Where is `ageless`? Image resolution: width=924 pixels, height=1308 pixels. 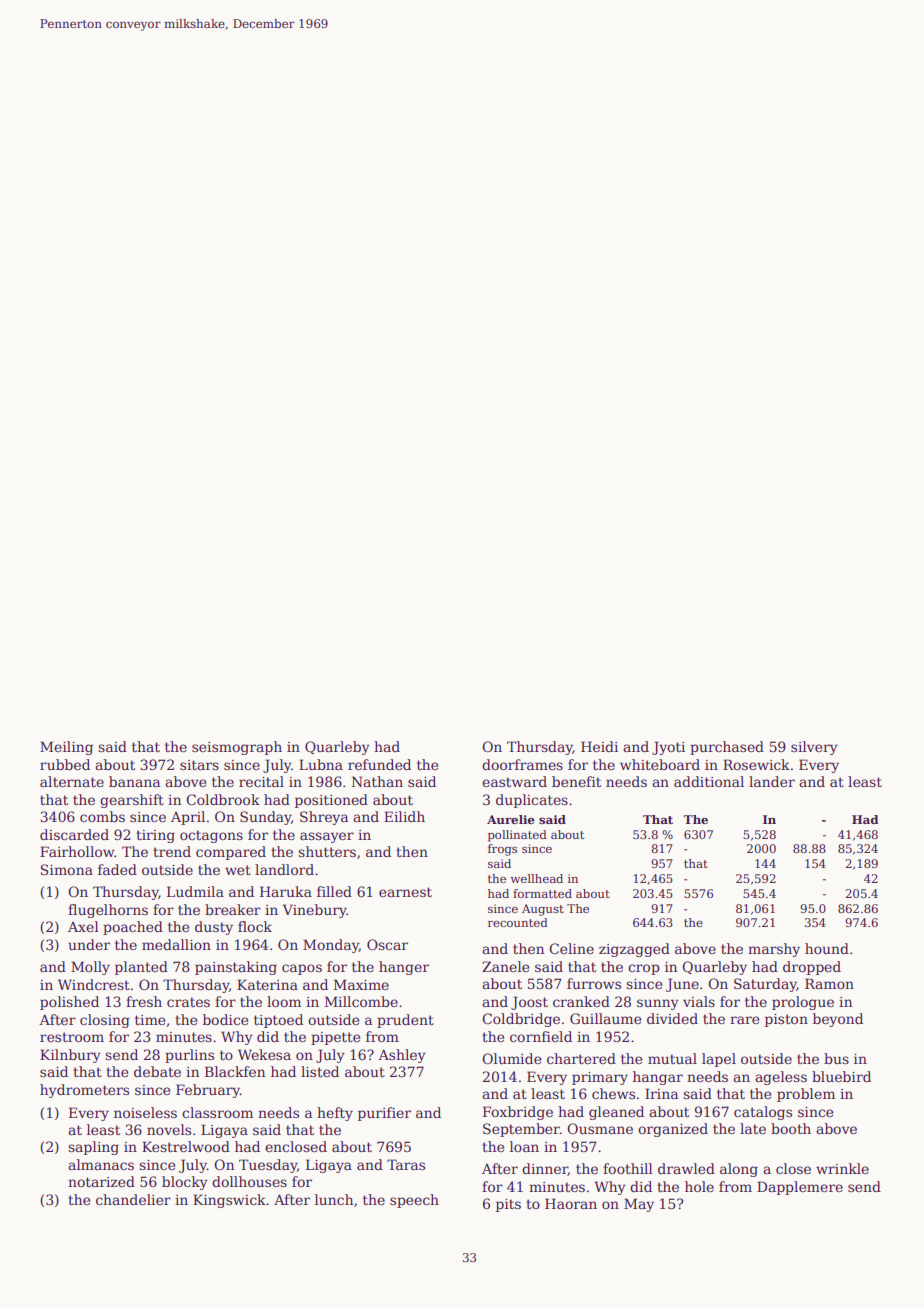
ageless is located at coordinates (781, 1078).
